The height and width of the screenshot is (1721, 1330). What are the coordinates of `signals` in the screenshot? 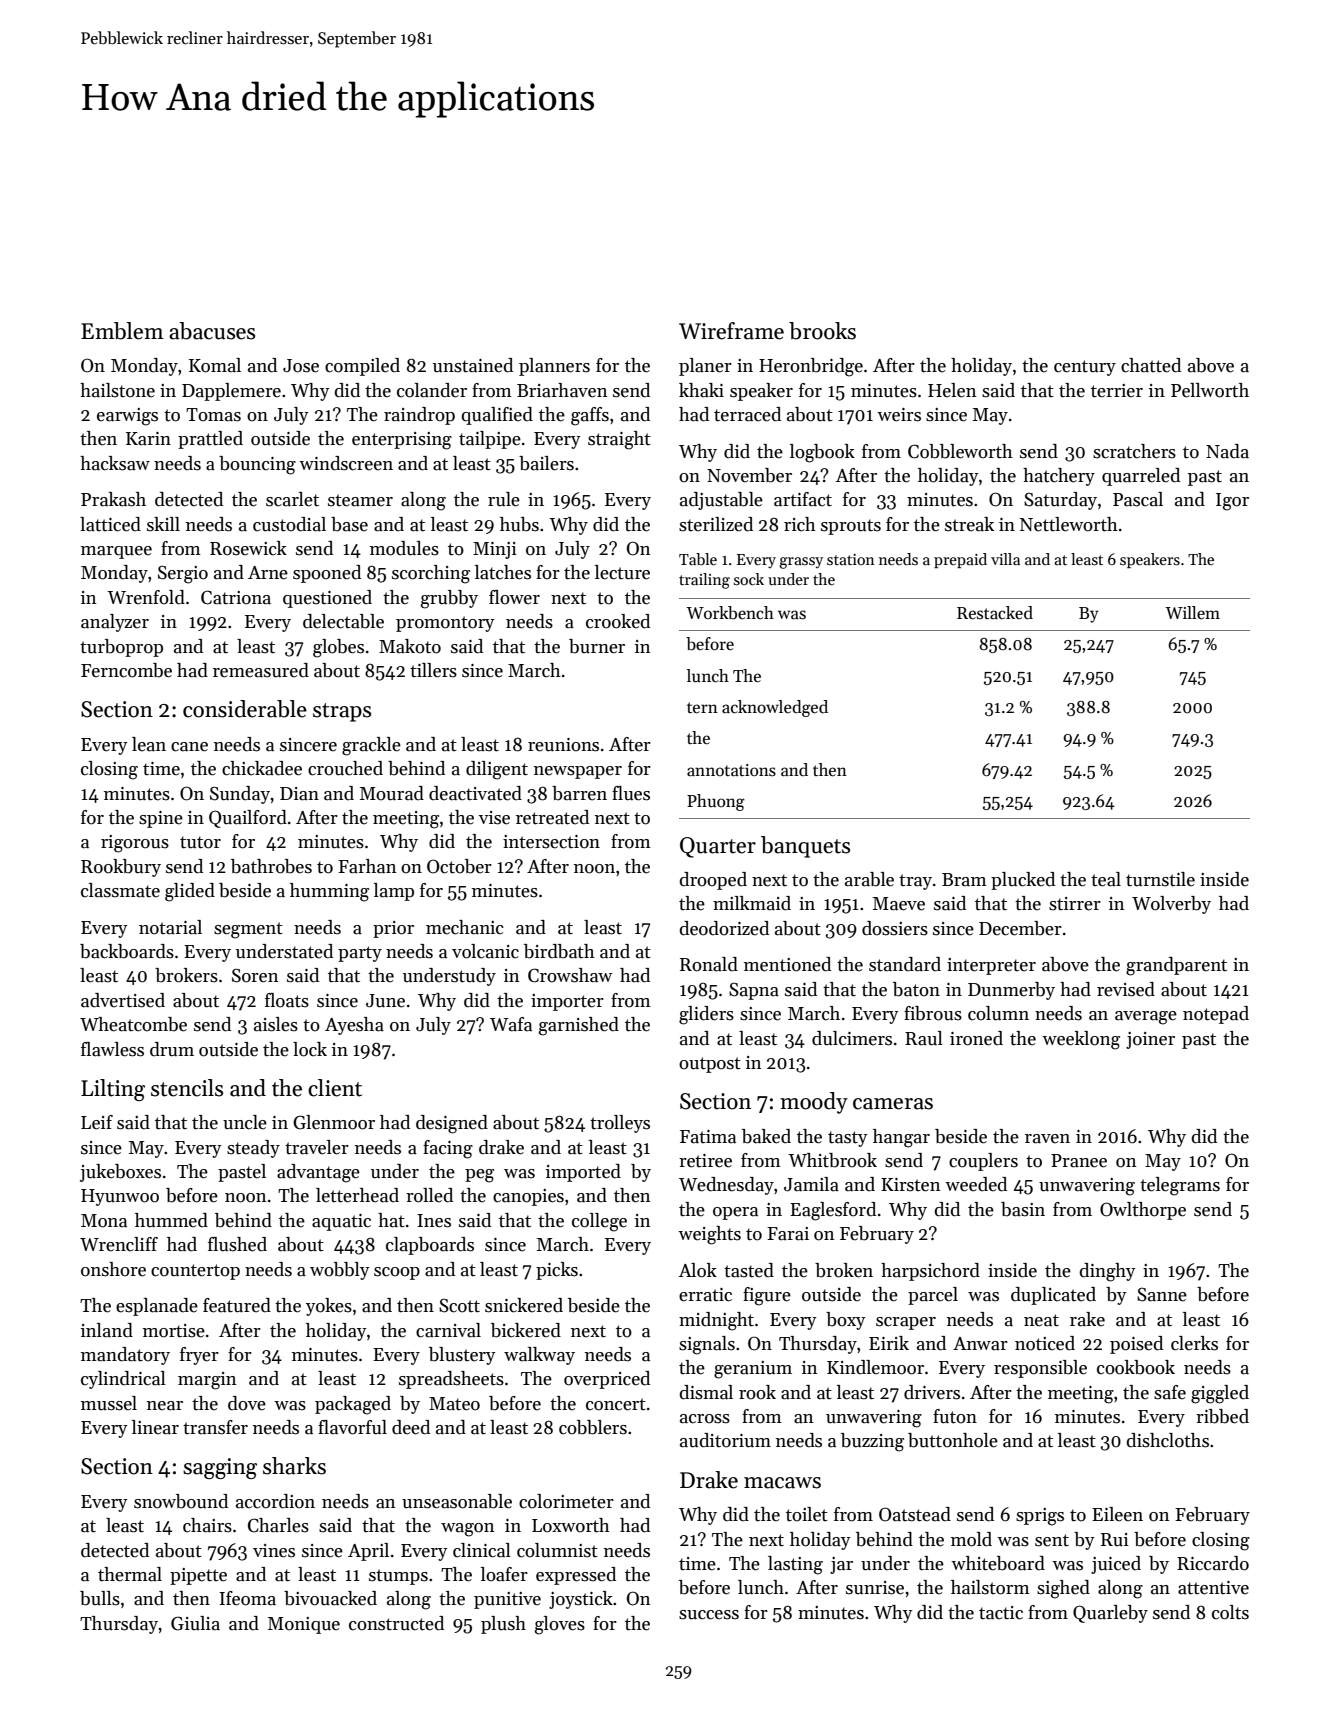 It's located at (707, 1345).
